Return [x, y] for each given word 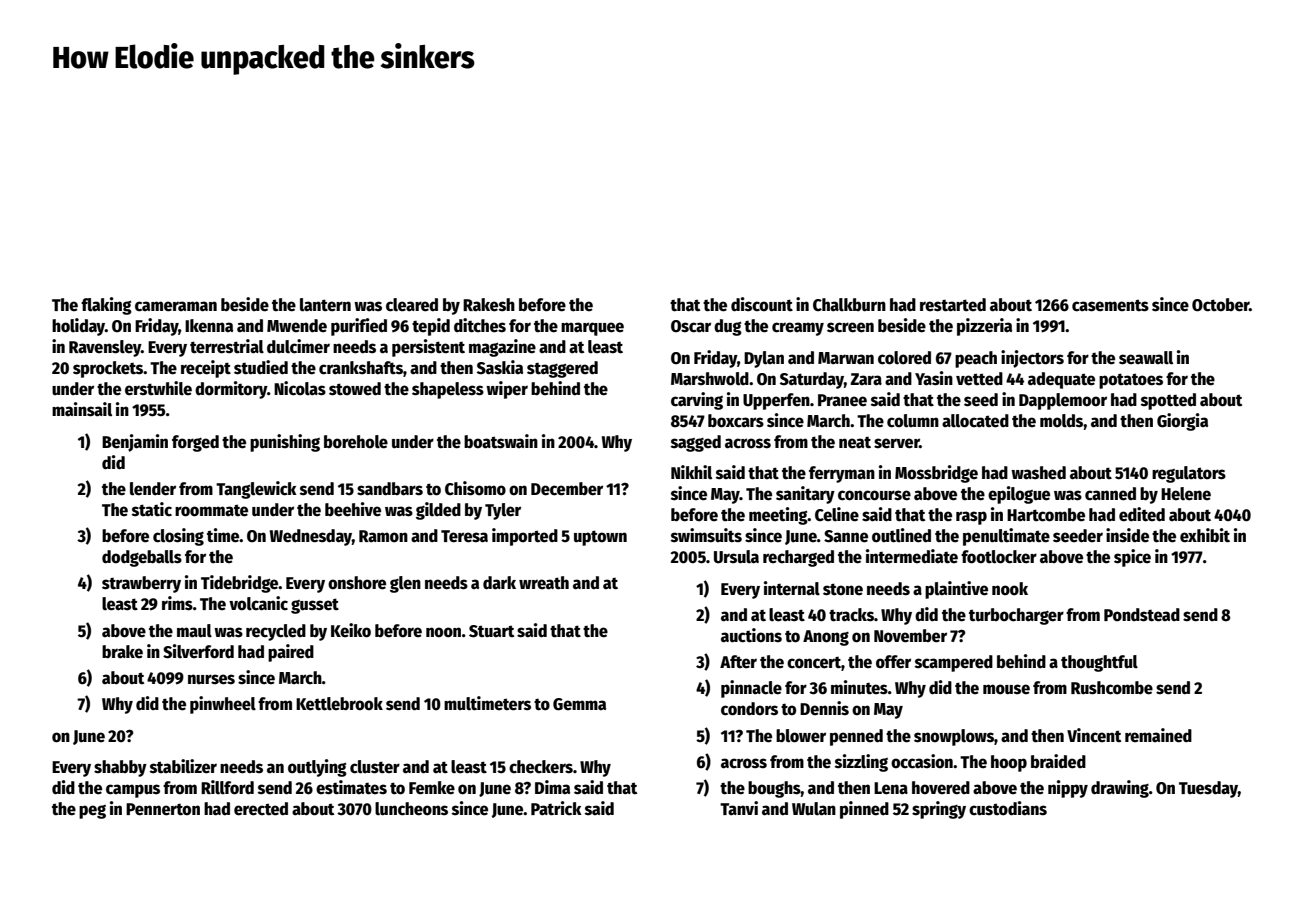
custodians [1008, 808]
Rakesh [489, 305]
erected [261, 809]
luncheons [411, 809]
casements [1110, 305]
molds [1061, 421]
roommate [211, 510]
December [567, 489]
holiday [78, 327]
